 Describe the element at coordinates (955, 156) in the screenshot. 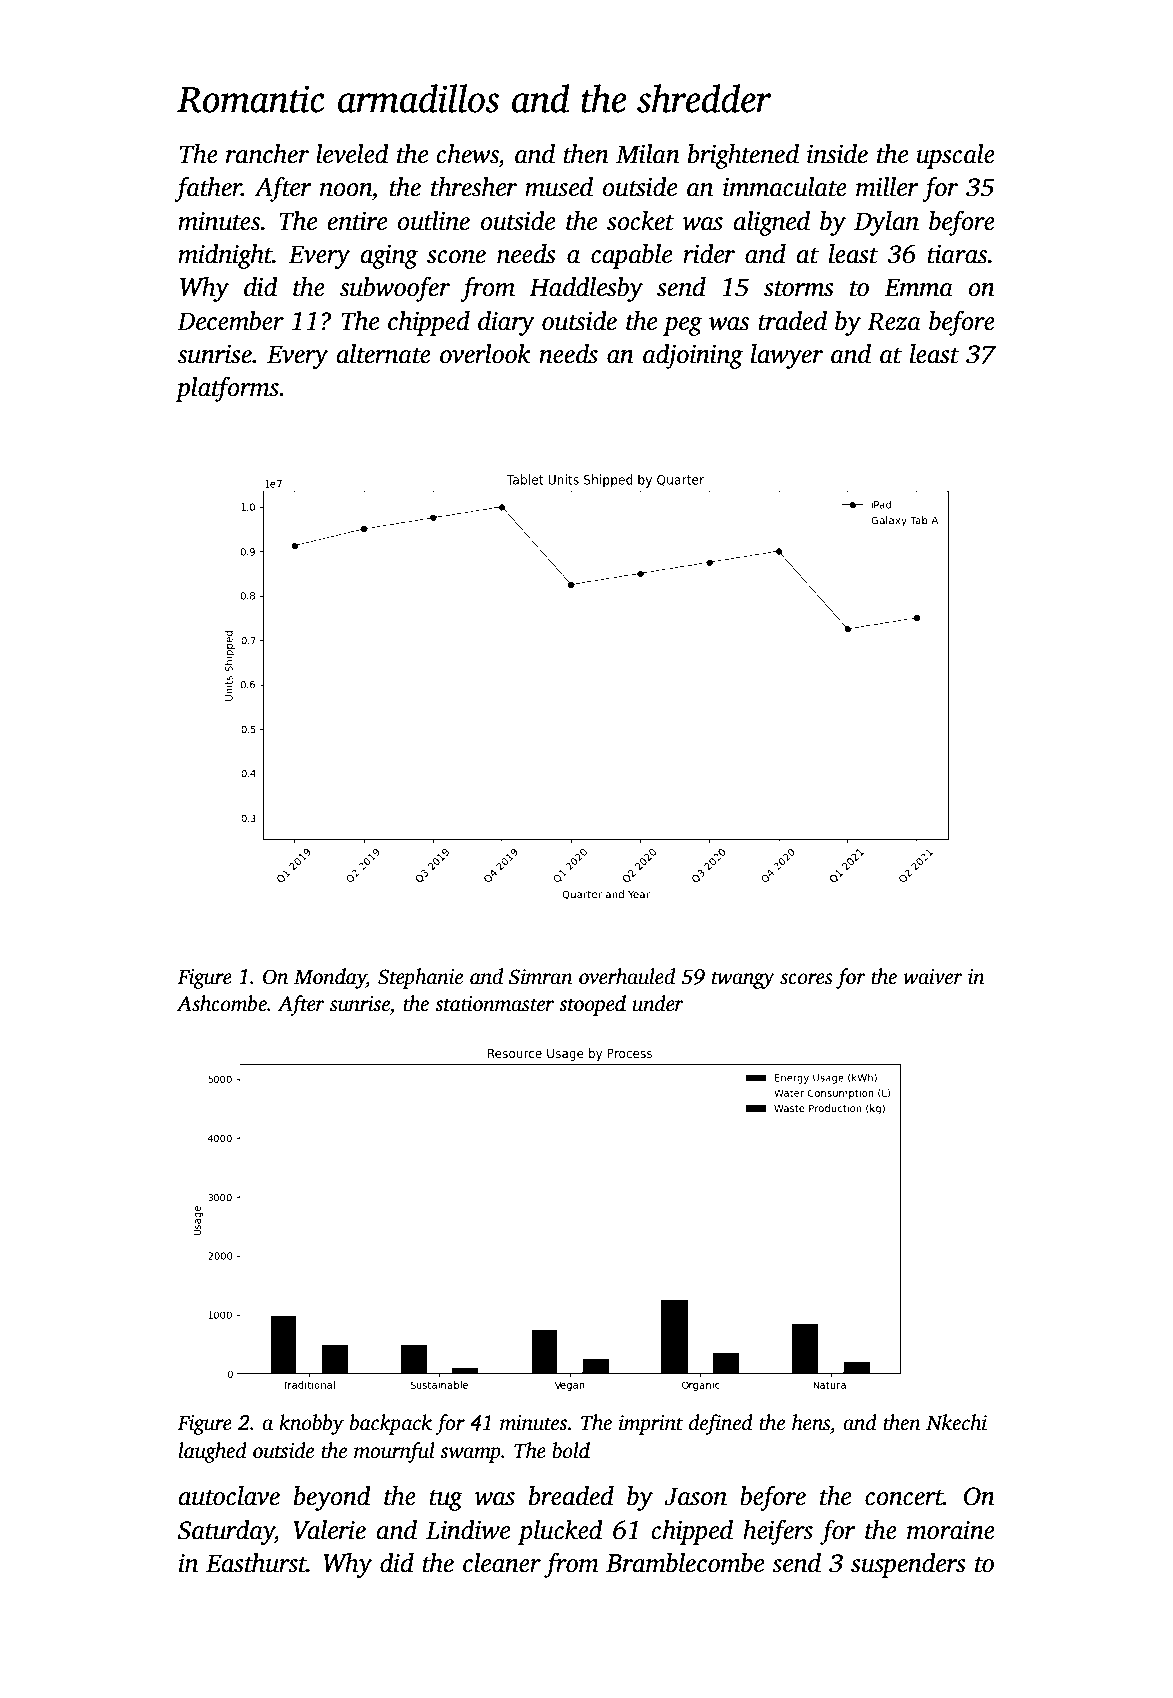

I see `upscale` at that location.
